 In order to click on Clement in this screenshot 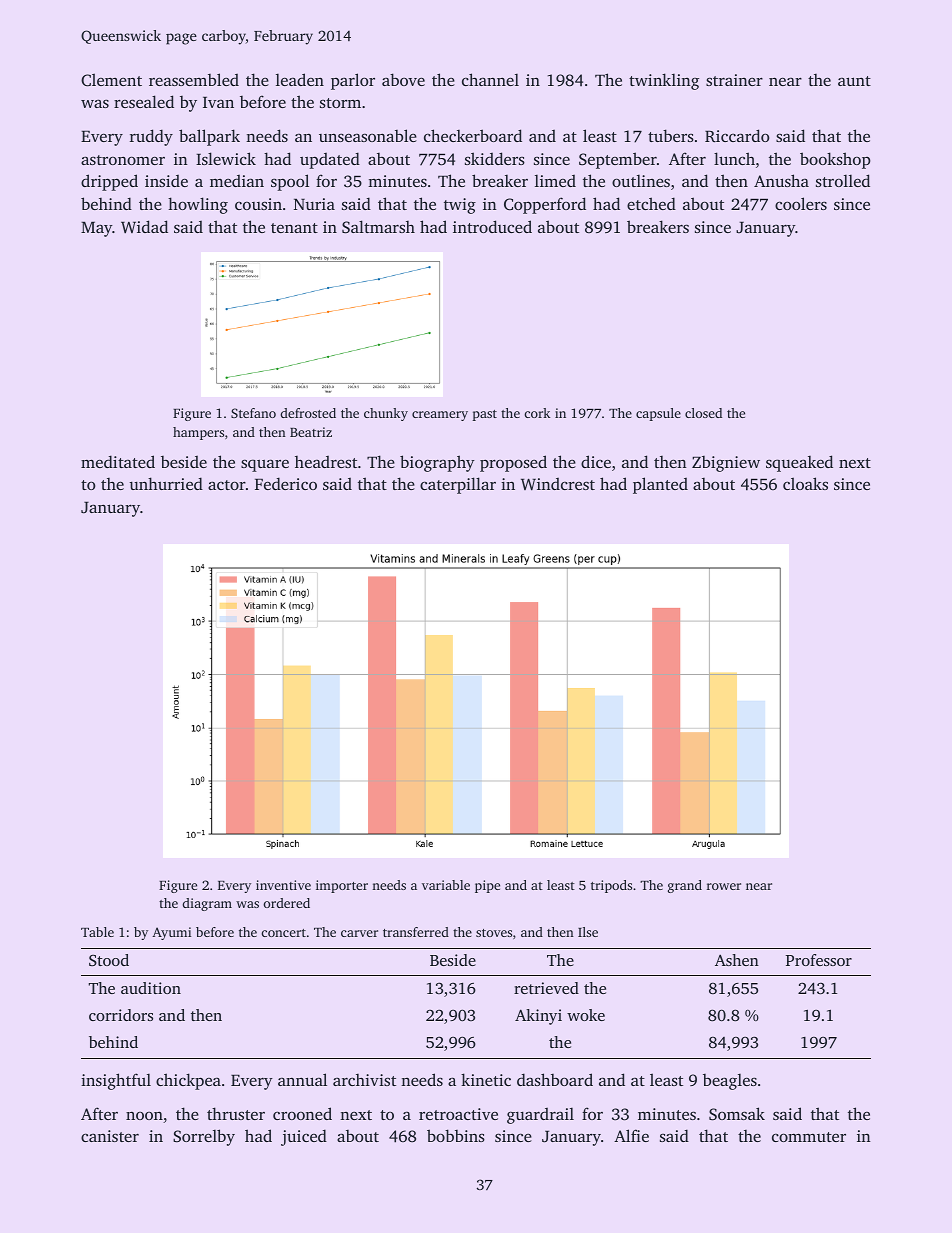, I will do `click(111, 80)`.
